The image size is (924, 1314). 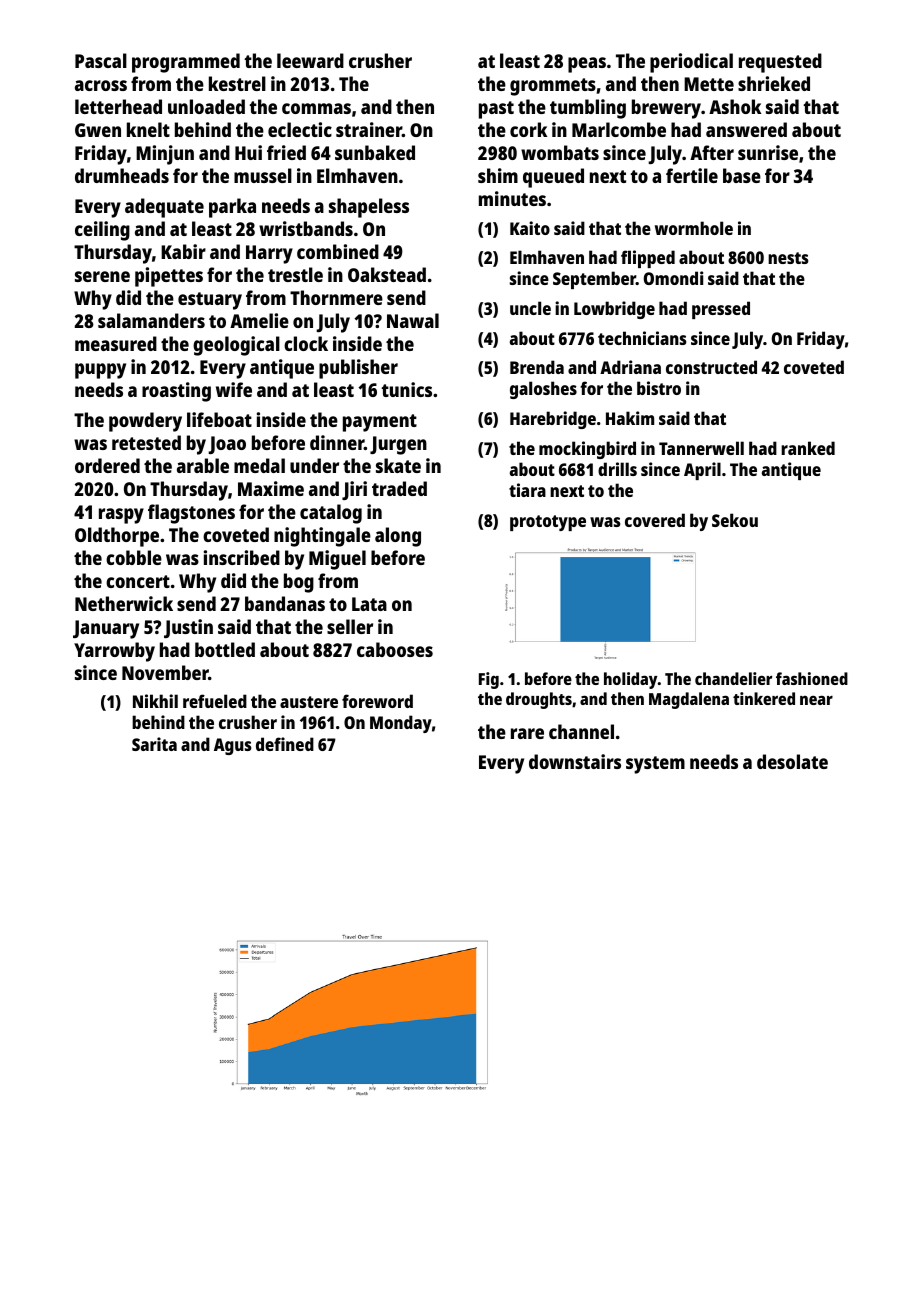 I want to click on base, so click(x=742, y=175).
